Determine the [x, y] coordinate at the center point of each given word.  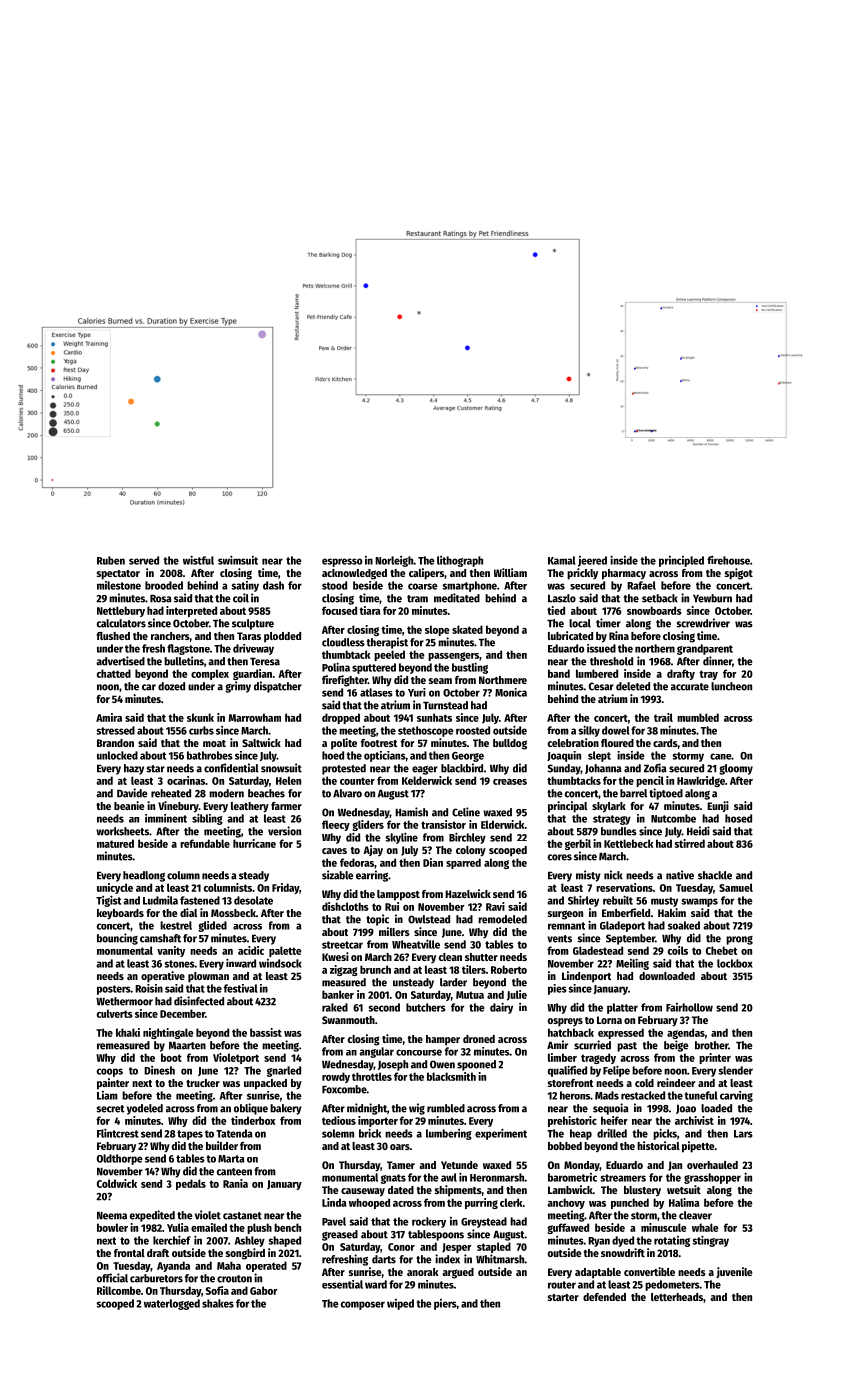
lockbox [735, 963]
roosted [473, 730]
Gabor [263, 1290]
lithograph [460, 561]
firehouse [728, 560]
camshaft [160, 938]
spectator [118, 575]
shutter [481, 957]
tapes [190, 1135]
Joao [686, 1109]
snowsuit [281, 768]
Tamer [401, 1165]
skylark [609, 807]
